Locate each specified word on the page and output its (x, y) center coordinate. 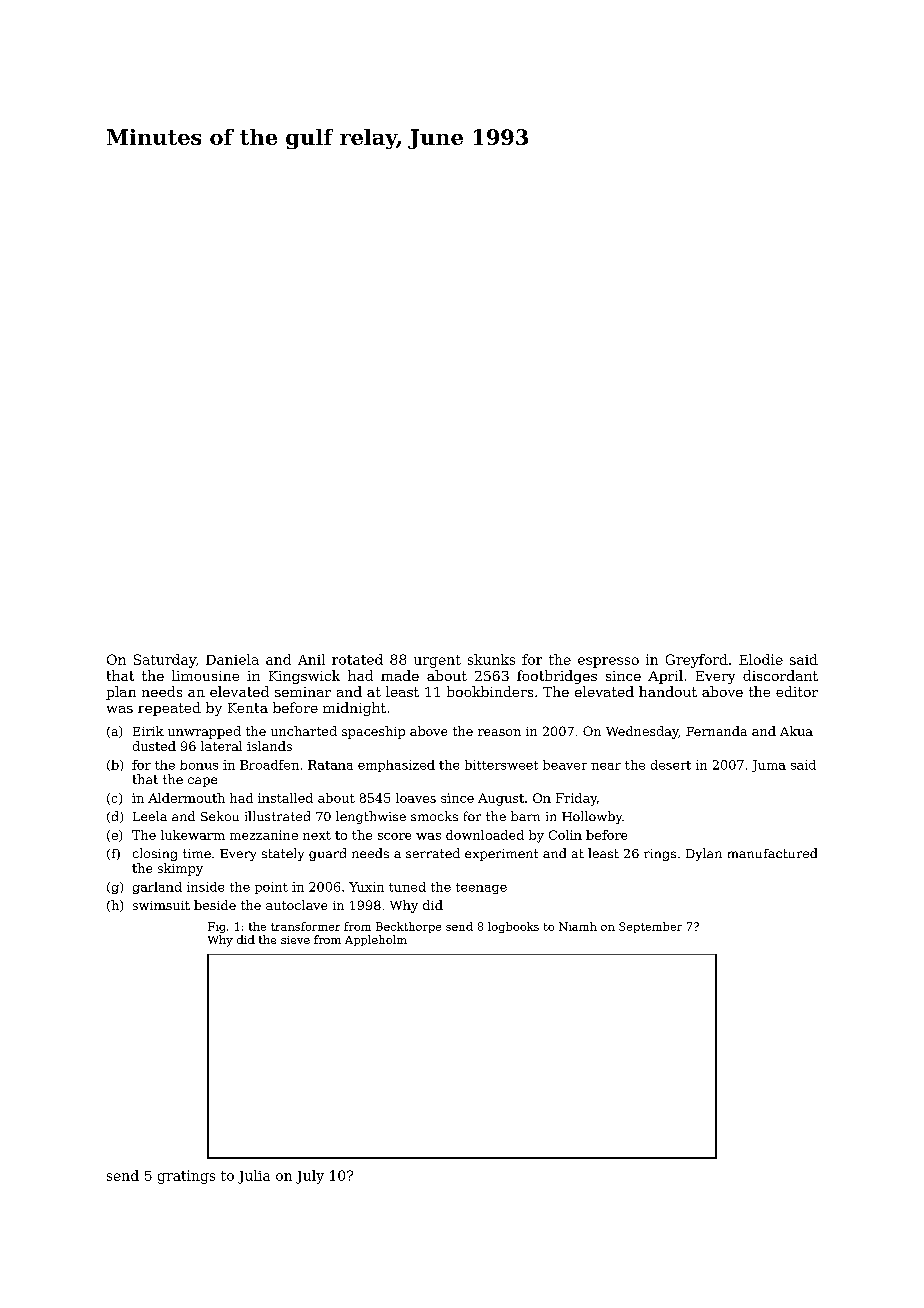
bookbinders (490, 691)
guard (327, 854)
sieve (295, 940)
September (650, 927)
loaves (416, 798)
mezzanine (264, 835)
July (310, 1177)
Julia (254, 1177)
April (665, 677)
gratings (186, 1177)
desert (671, 765)
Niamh (578, 926)
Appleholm (376, 940)
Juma (769, 766)
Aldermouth (186, 798)
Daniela (232, 659)
